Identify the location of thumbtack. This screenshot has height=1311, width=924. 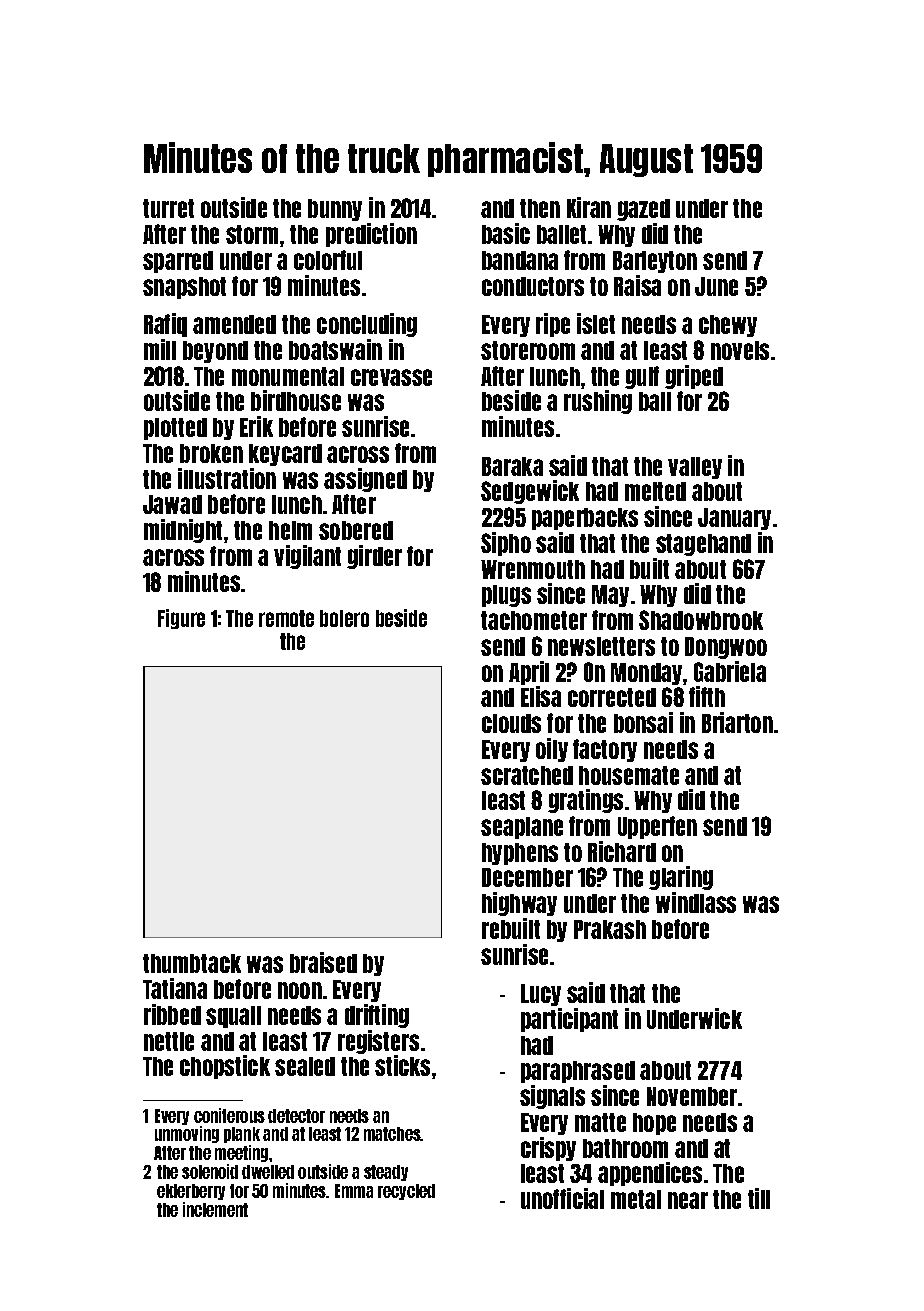
(192, 963).
